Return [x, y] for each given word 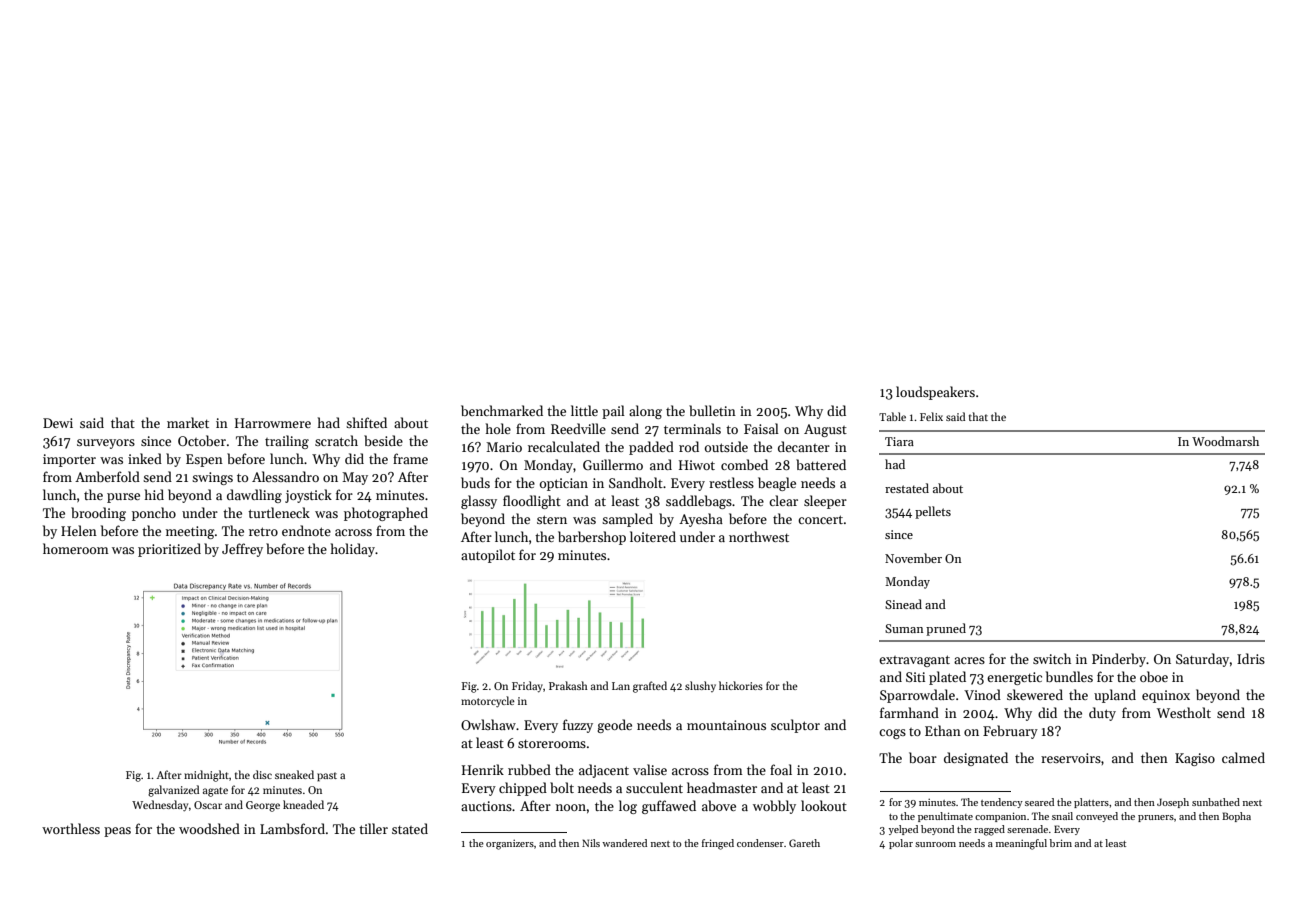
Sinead [903, 604]
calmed [1243, 757]
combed [744, 464]
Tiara [899, 441]
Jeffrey [242, 550]
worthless [71, 828]
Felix [931, 416]
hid [154, 494]
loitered [653, 536]
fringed [718, 844]
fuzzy [578, 726]
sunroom [935, 844]
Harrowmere [273, 423]
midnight [206, 776]
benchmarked [502, 410]
